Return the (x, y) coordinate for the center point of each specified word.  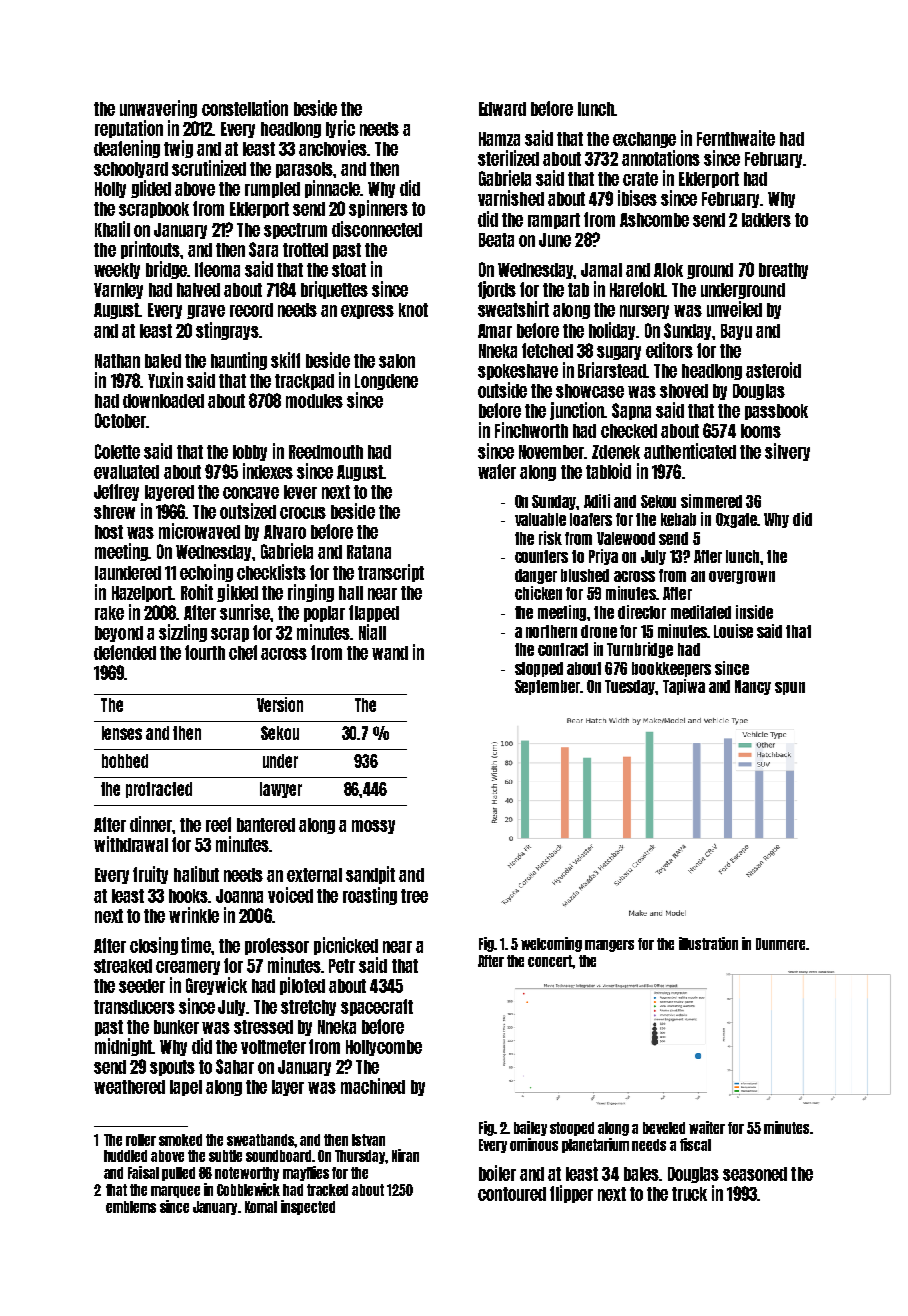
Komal (261, 1207)
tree (414, 896)
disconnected (377, 229)
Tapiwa (684, 687)
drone (599, 631)
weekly (117, 271)
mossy (373, 827)
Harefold (637, 289)
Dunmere (780, 944)
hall (351, 593)
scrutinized (209, 168)
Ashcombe (654, 220)
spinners (378, 209)
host (109, 532)
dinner (151, 824)
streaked (123, 966)
